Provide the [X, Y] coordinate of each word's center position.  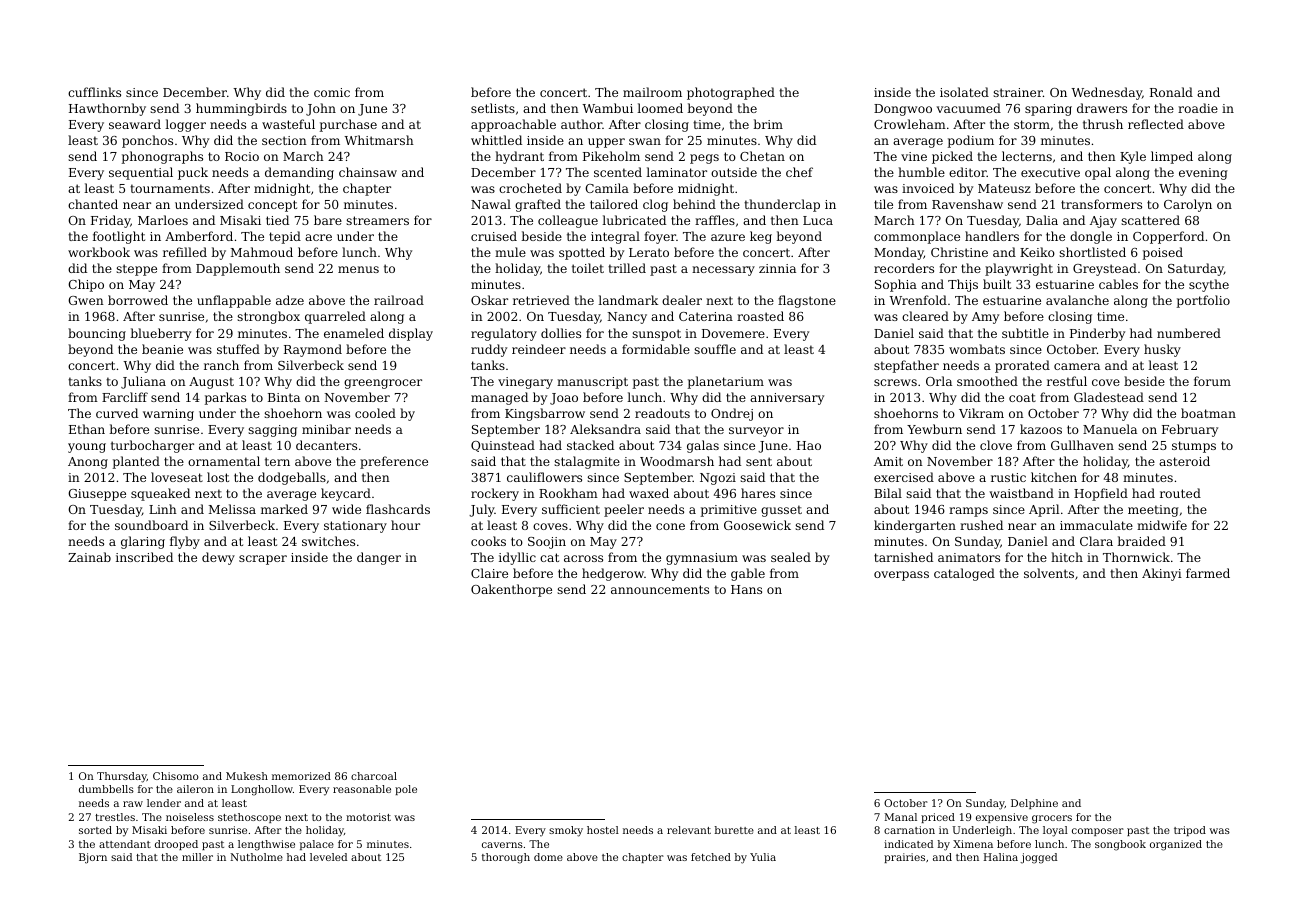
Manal [900, 817]
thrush [1103, 124]
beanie [162, 349]
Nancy [627, 318]
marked [284, 509]
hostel [603, 830]
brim [768, 124]
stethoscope [249, 818]
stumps [1194, 447]
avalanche [1077, 300]
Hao [809, 445]
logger [185, 125]
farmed [1208, 573]
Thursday [122, 777]
